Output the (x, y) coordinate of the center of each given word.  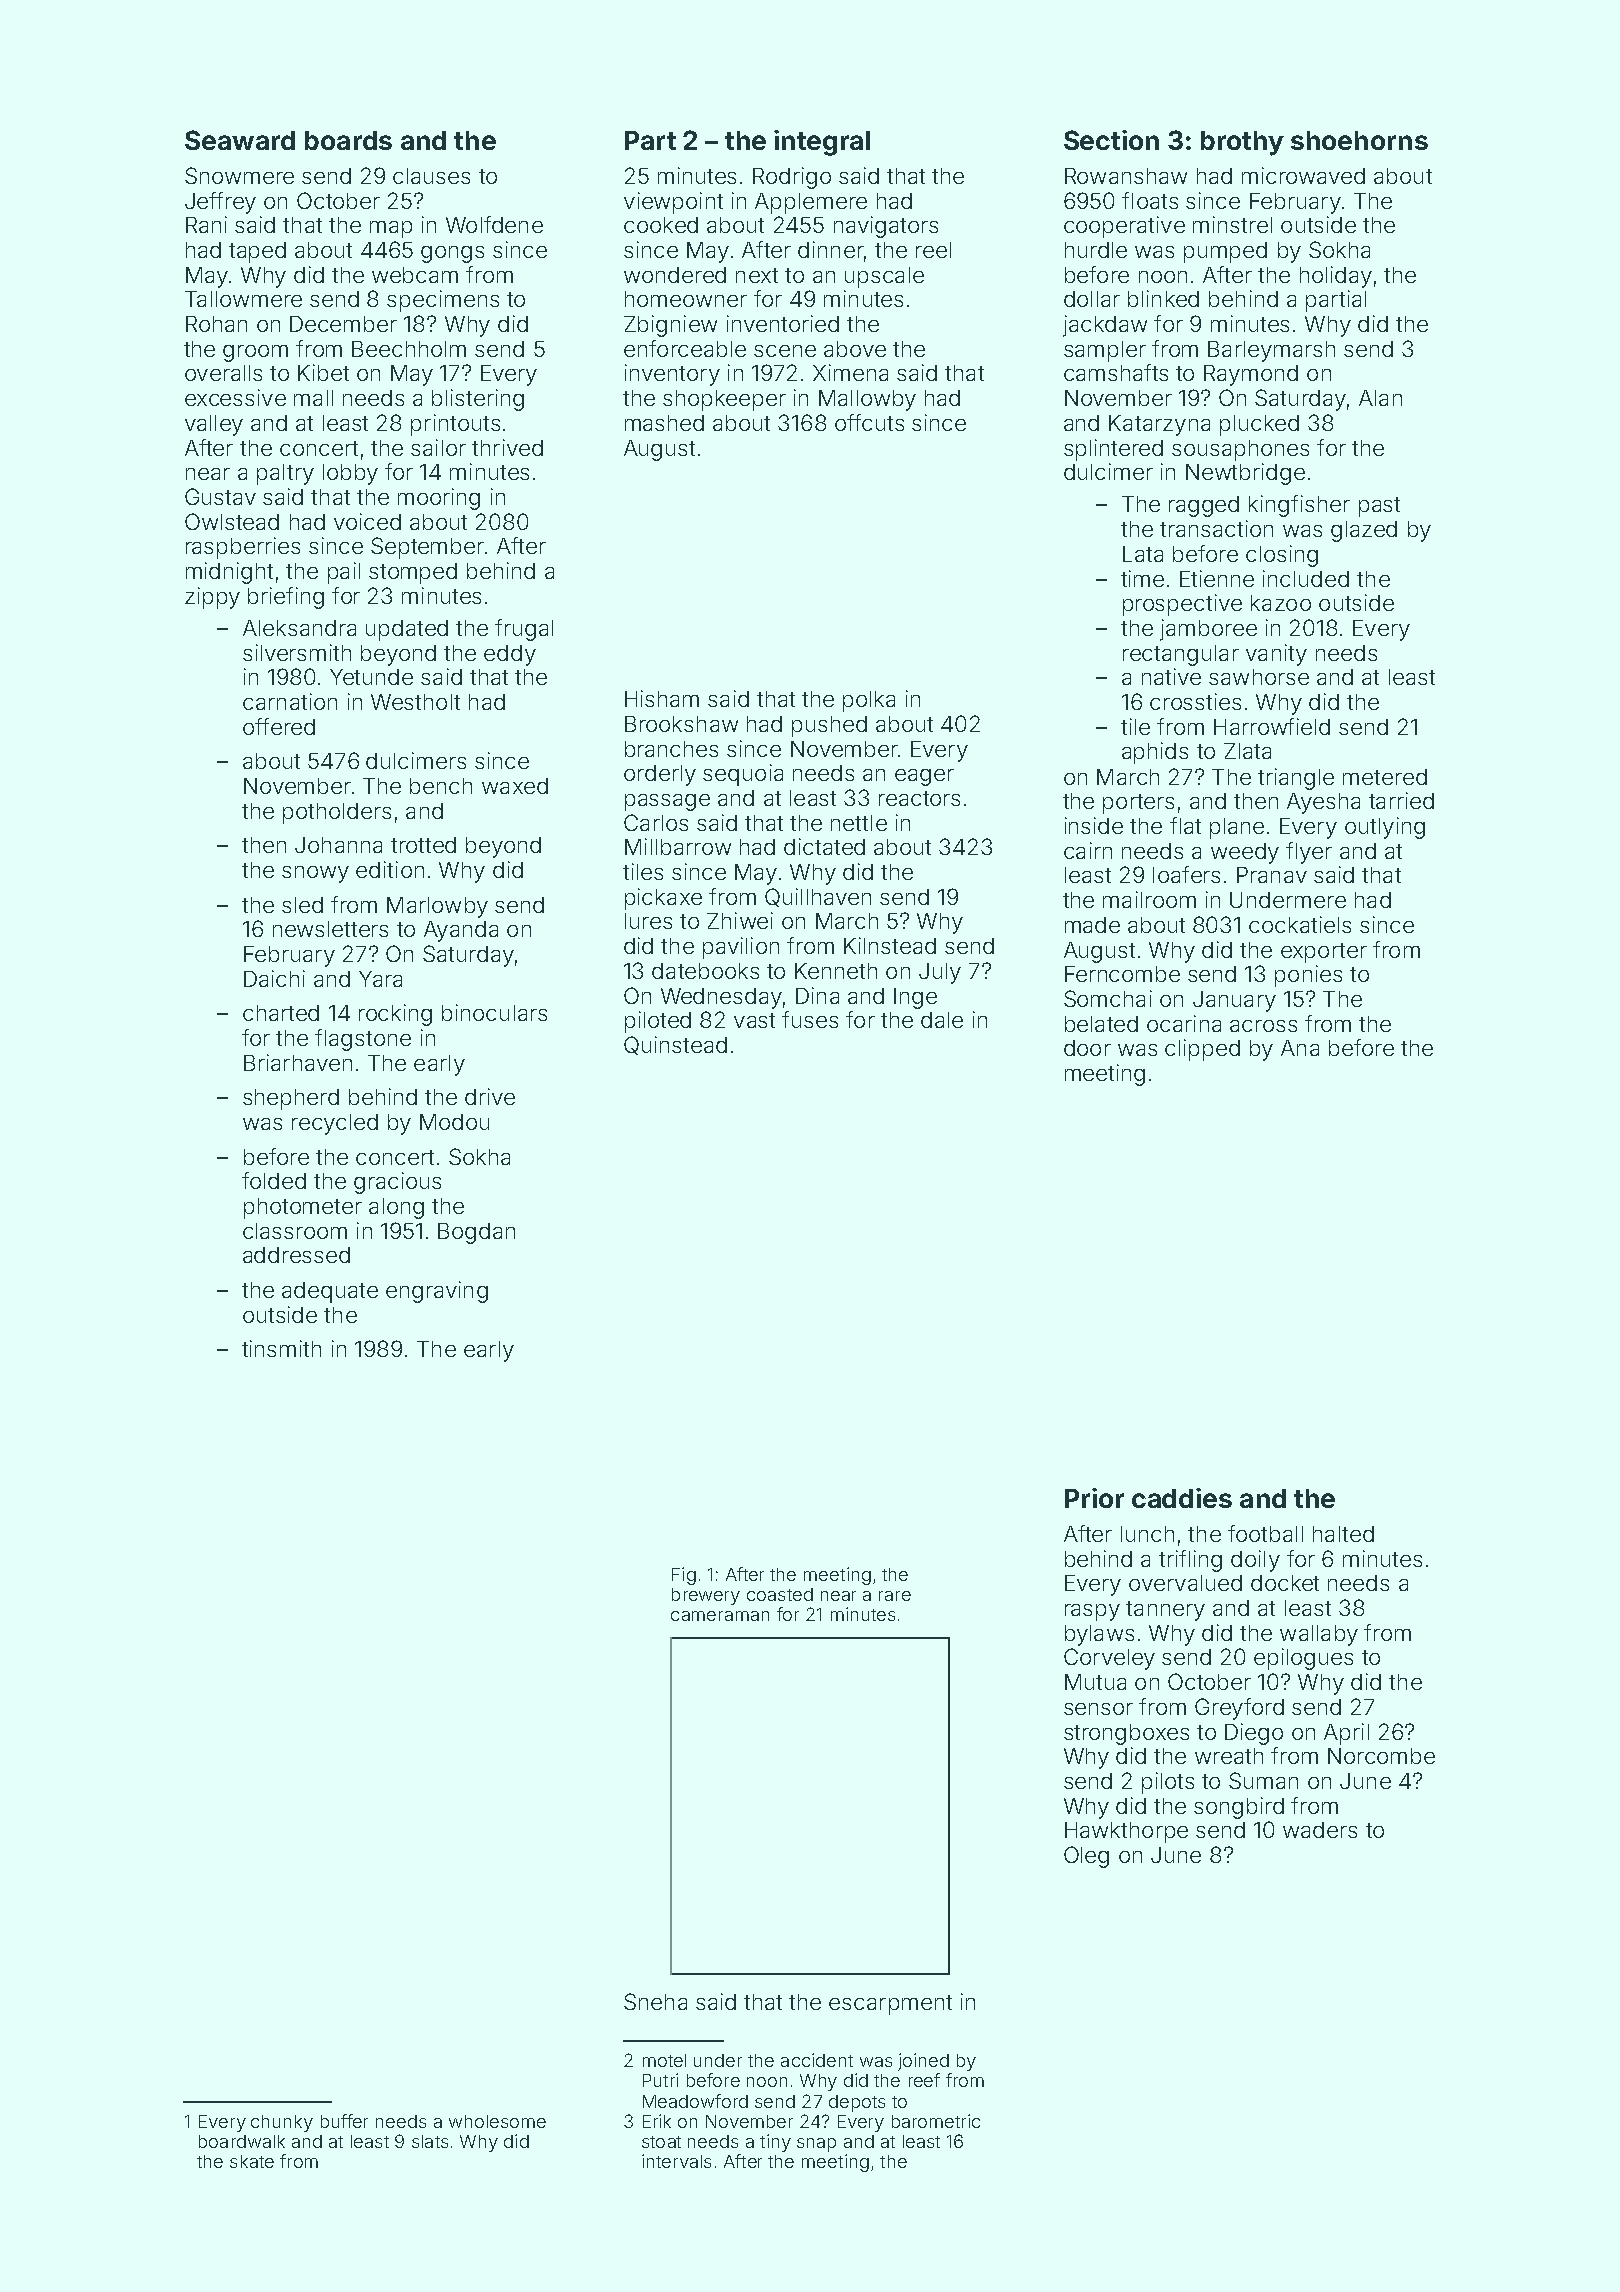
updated (407, 630)
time (1142, 578)
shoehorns (1359, 140)
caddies (1182, 1498)
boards (348, 140)
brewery (706, 1596)
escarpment (890, 2005)
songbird (1239, 1808)
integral (822, 143)
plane (1237, 828)
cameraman (720, 1616)
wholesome (497, 2121)
